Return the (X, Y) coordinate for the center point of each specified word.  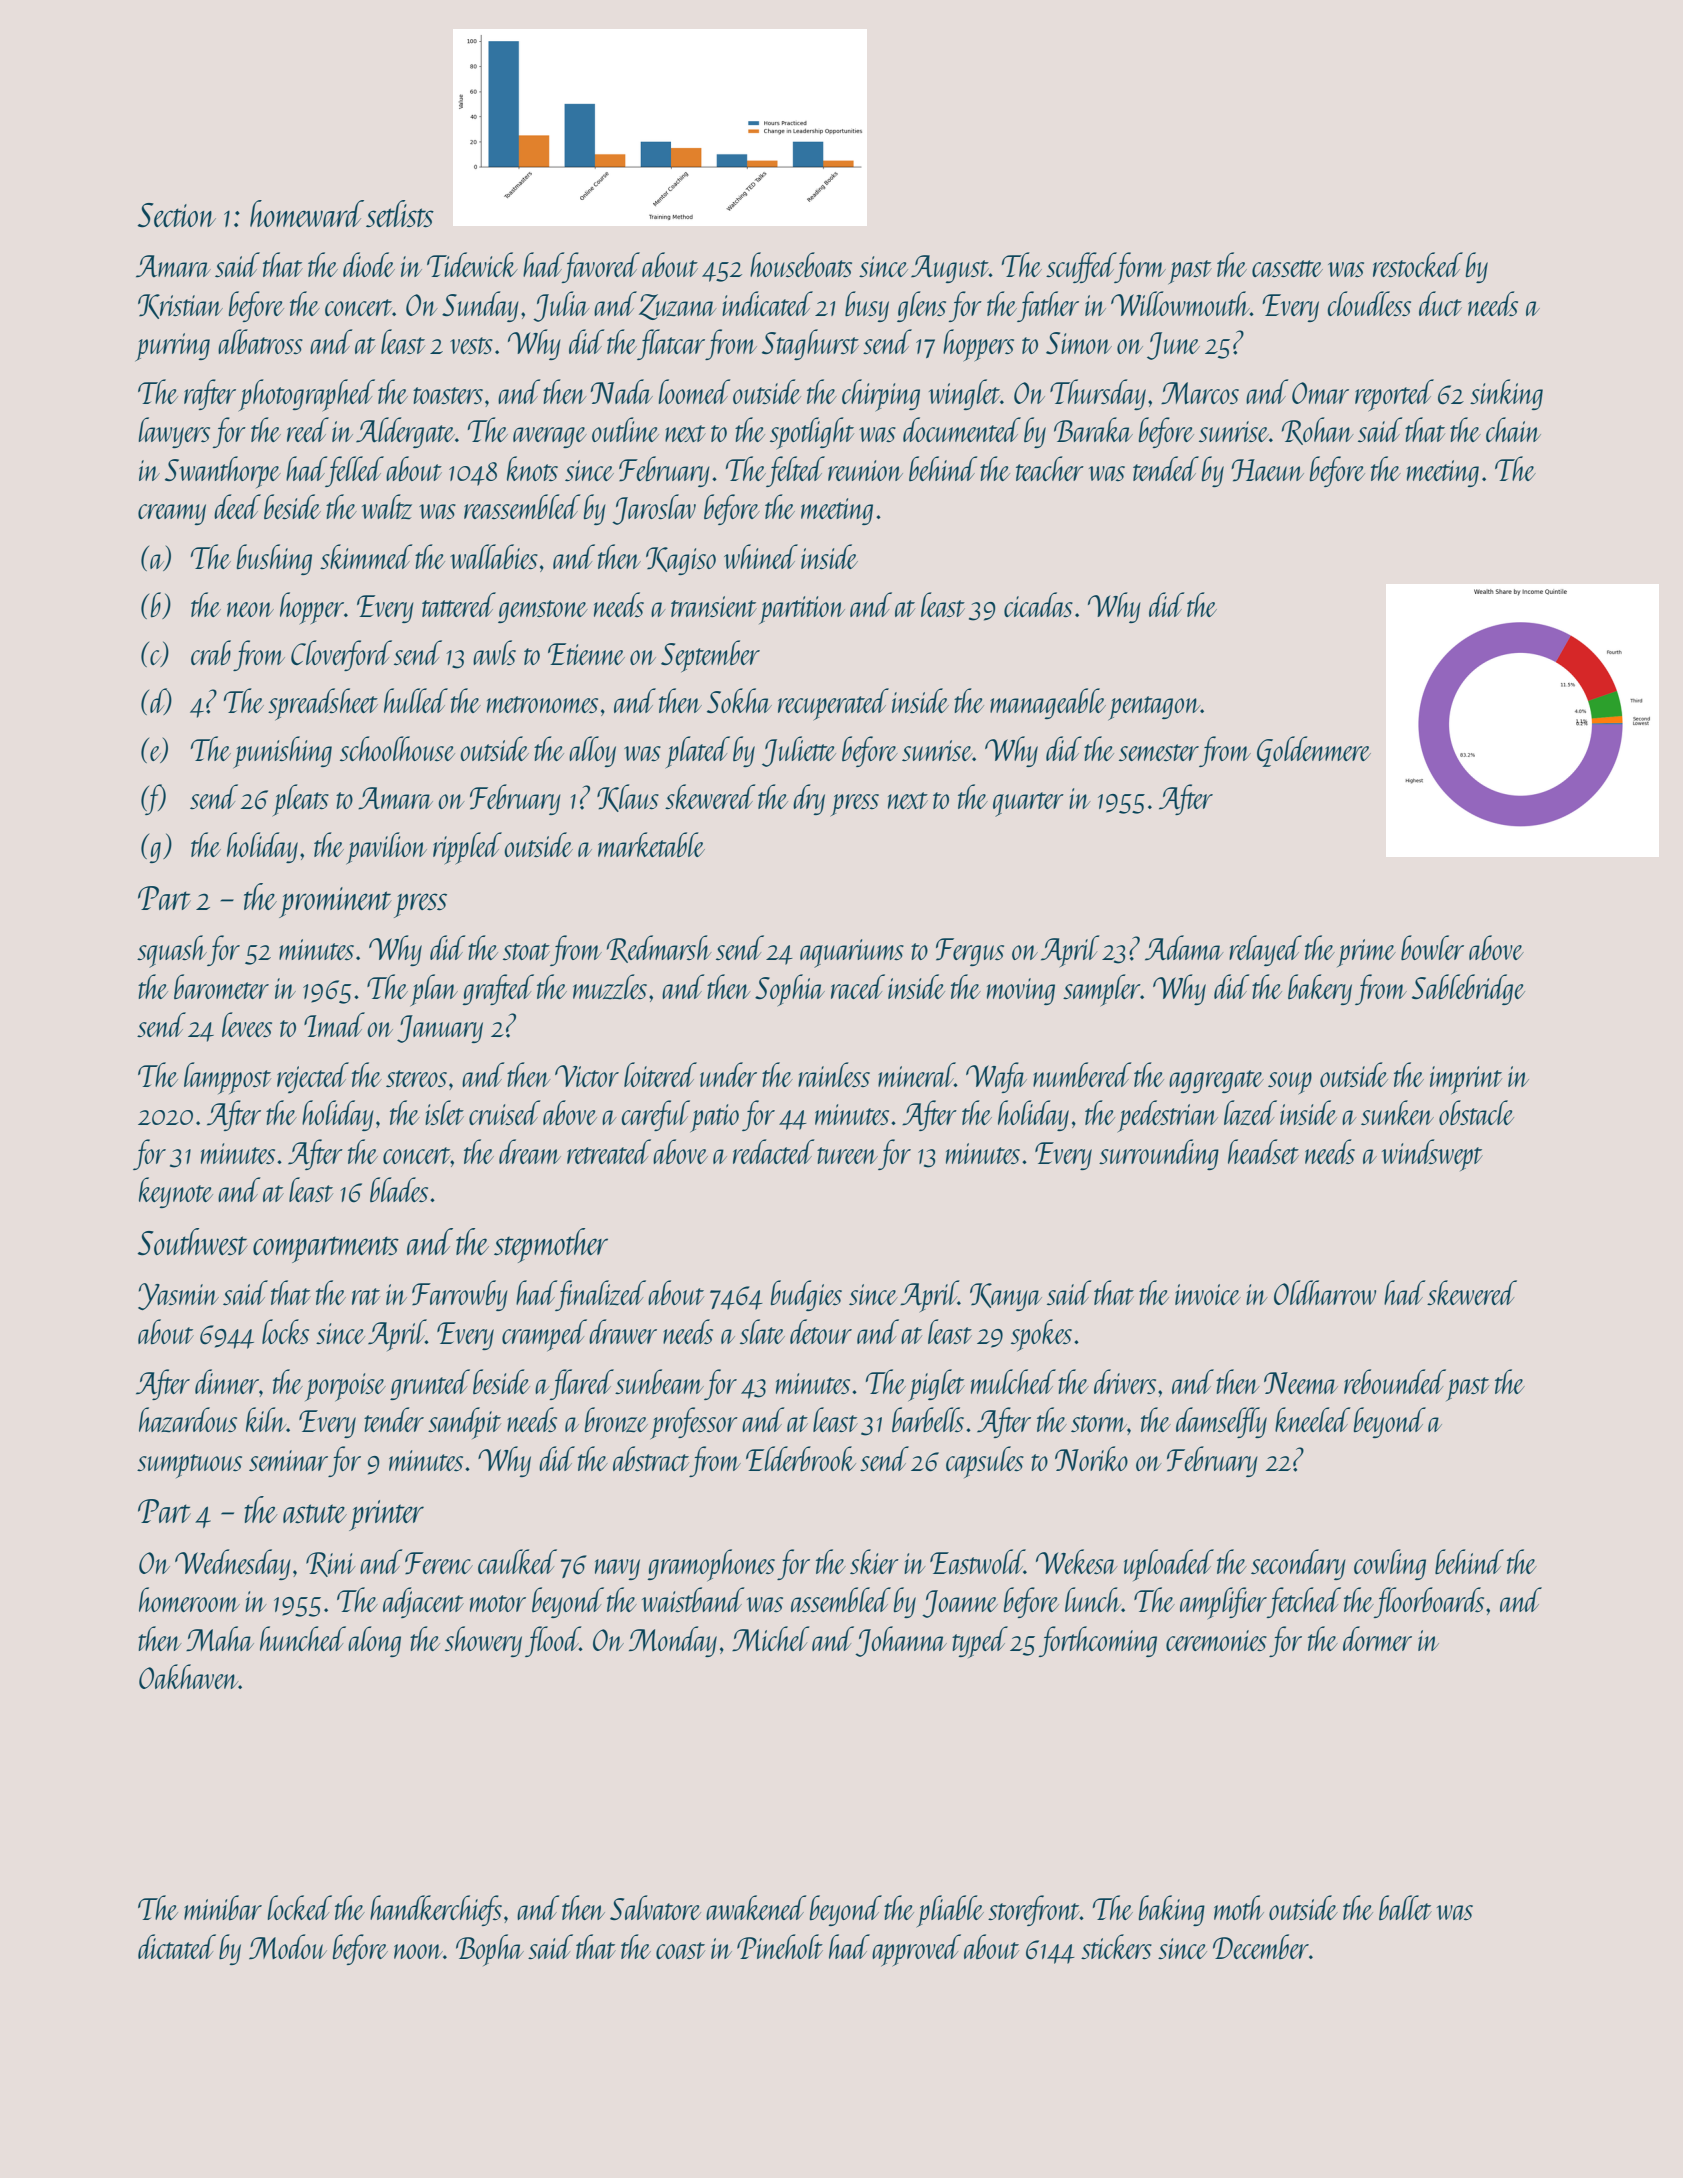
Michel (771, 1638)
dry (809, 799)
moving (1021, 991)
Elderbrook (801, 1458)
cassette (1287, 268)
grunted (430, 1384)
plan (434, 990)
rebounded (1395, 1381)
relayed (1265, 950)
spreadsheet (323, 704)
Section (176, 215)
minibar (223, 1907)
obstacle (1476, 1112)
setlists (400, 214)
